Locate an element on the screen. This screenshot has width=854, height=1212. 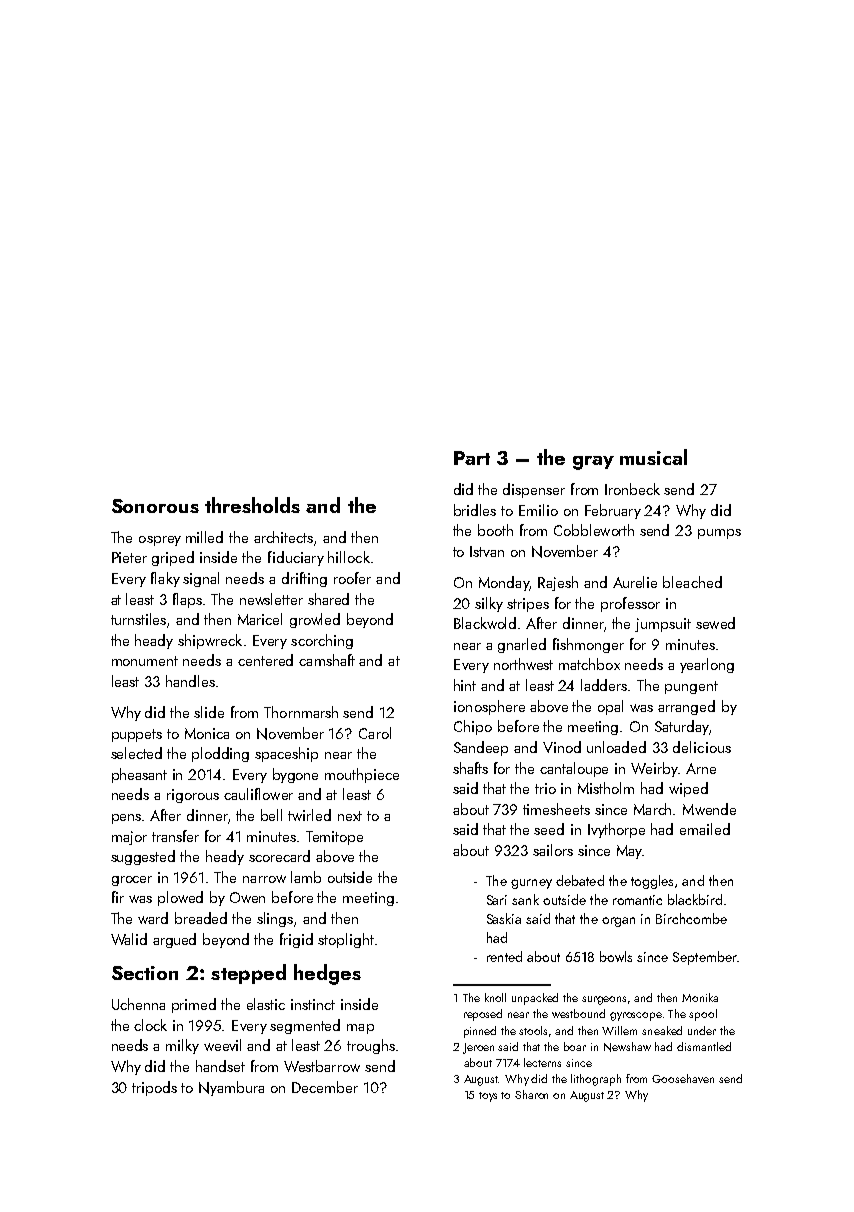
Mwende is located at coordinates (709, 809).
